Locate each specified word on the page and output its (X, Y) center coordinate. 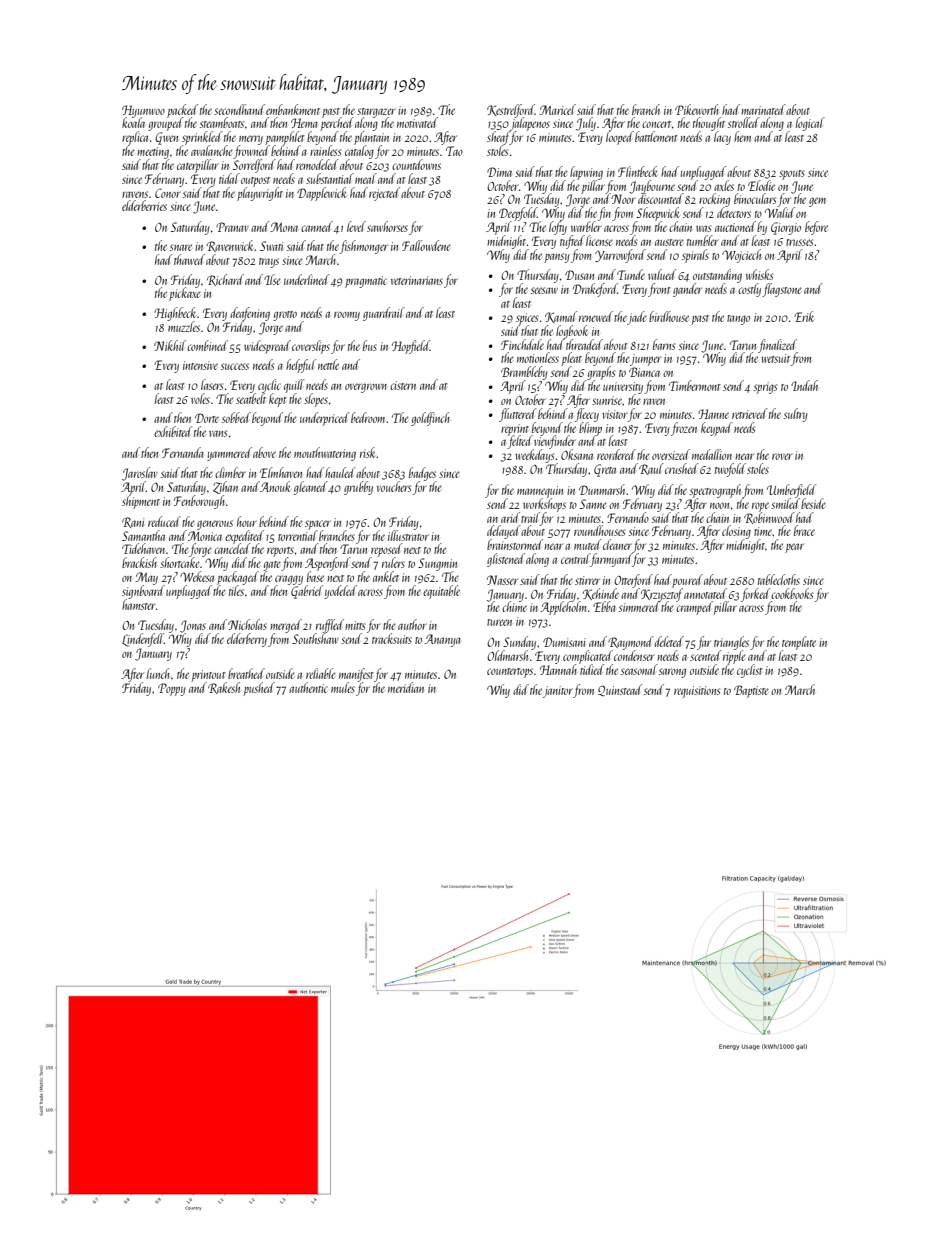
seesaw (544, 290)
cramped (694, 608)
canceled (231, 549)
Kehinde (601, 594)
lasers (212, 384)
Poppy (172, 689)
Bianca (644, 372)
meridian (406, 687)
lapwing (586, 173)
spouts (792, 175)
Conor (168, 193)
